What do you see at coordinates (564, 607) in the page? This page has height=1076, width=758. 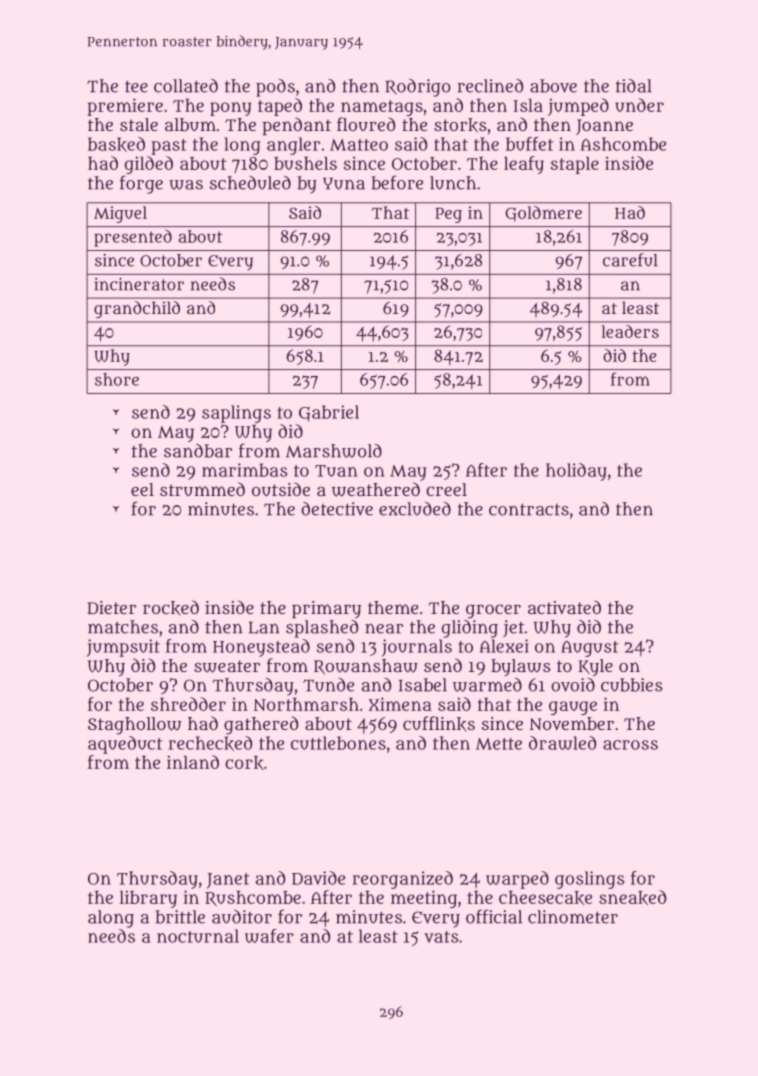 I see `activated` at bounding box center [564, 607].
